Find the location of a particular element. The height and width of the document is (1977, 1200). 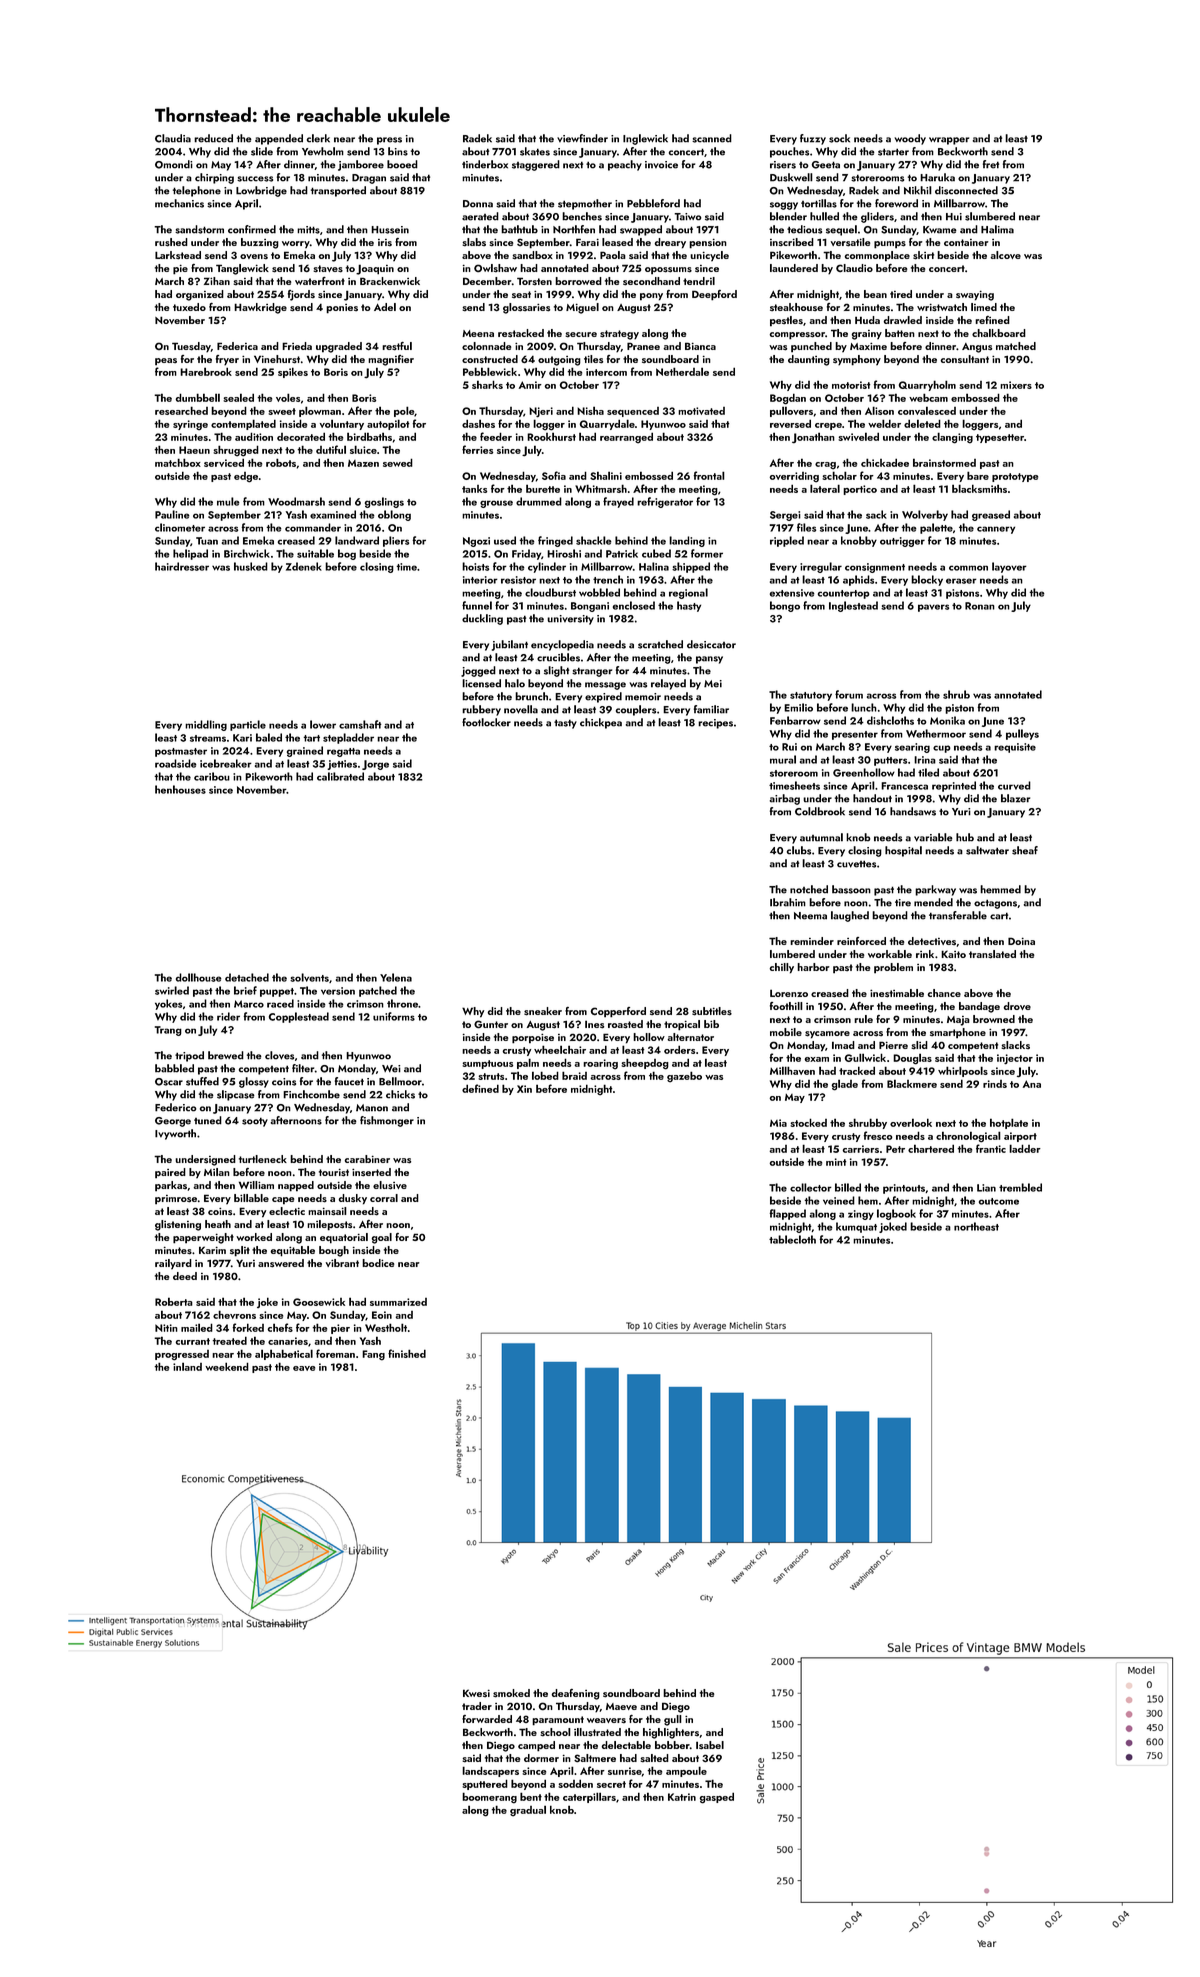

spikes is located at coordinates (293, 372).
